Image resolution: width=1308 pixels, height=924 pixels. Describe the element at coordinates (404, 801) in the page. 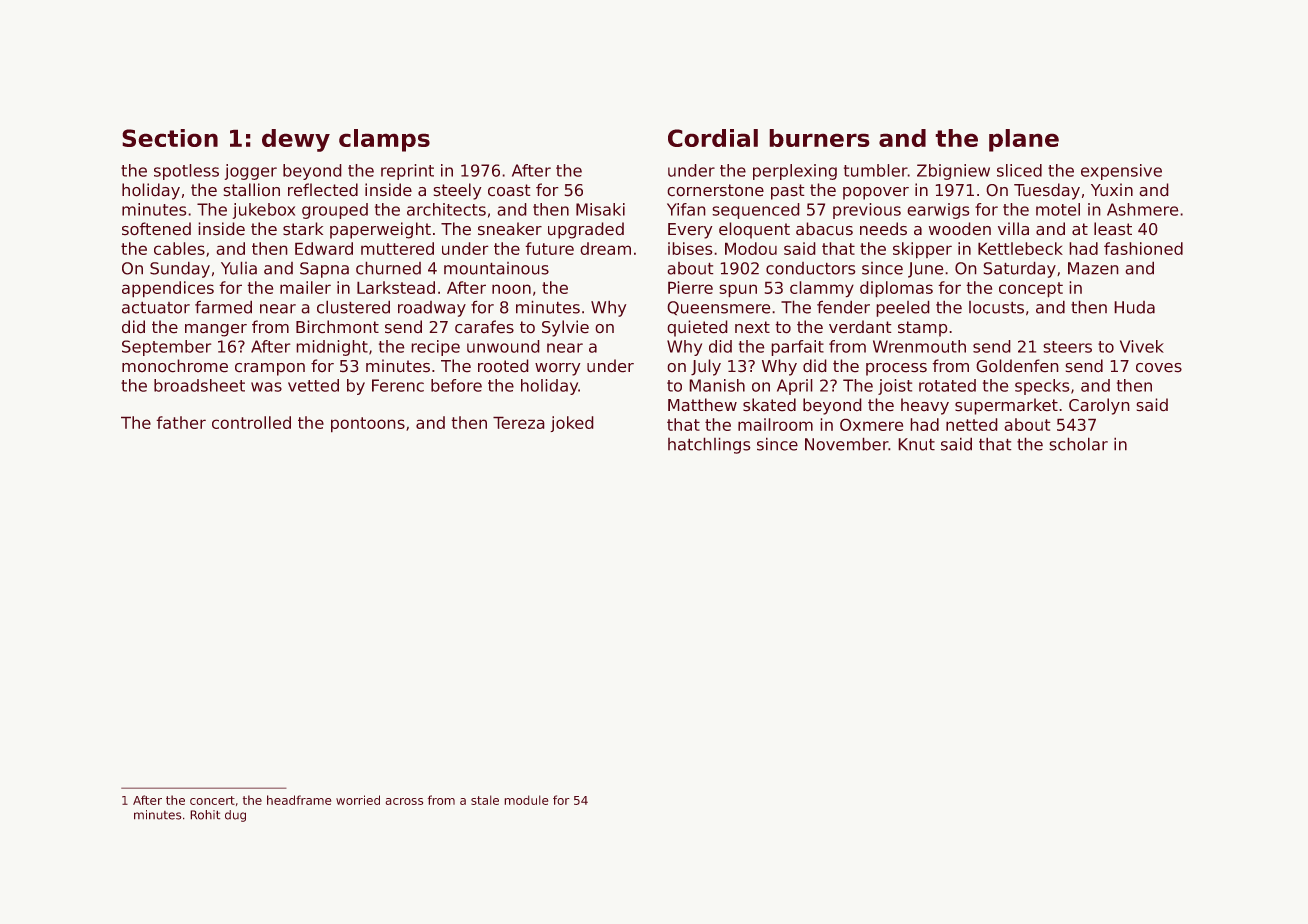

I see `across` at that location.
